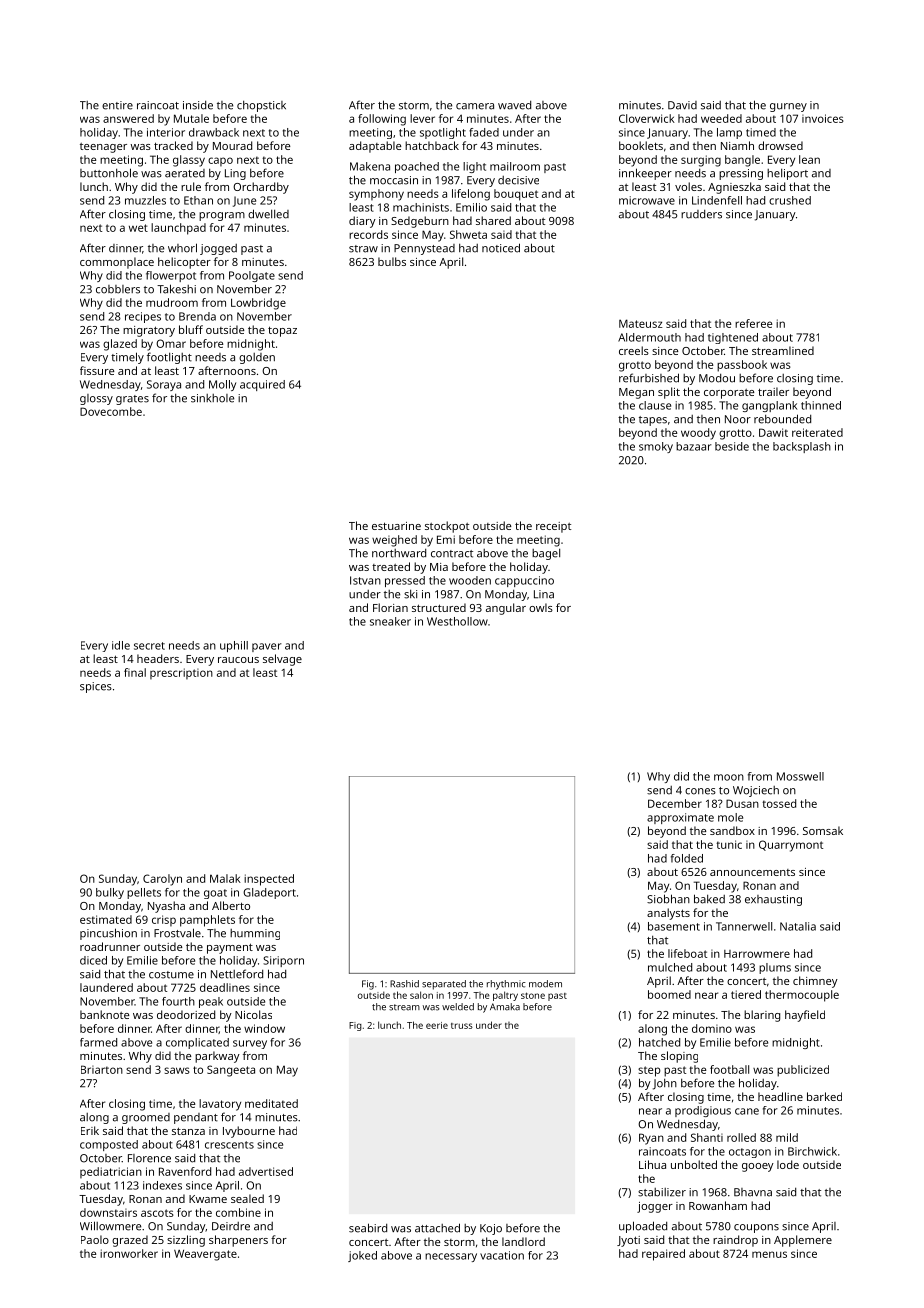  What do you see at coordinates (121, 645) in the screenshot?
I see `idle` at bounding box center [121, 645].
